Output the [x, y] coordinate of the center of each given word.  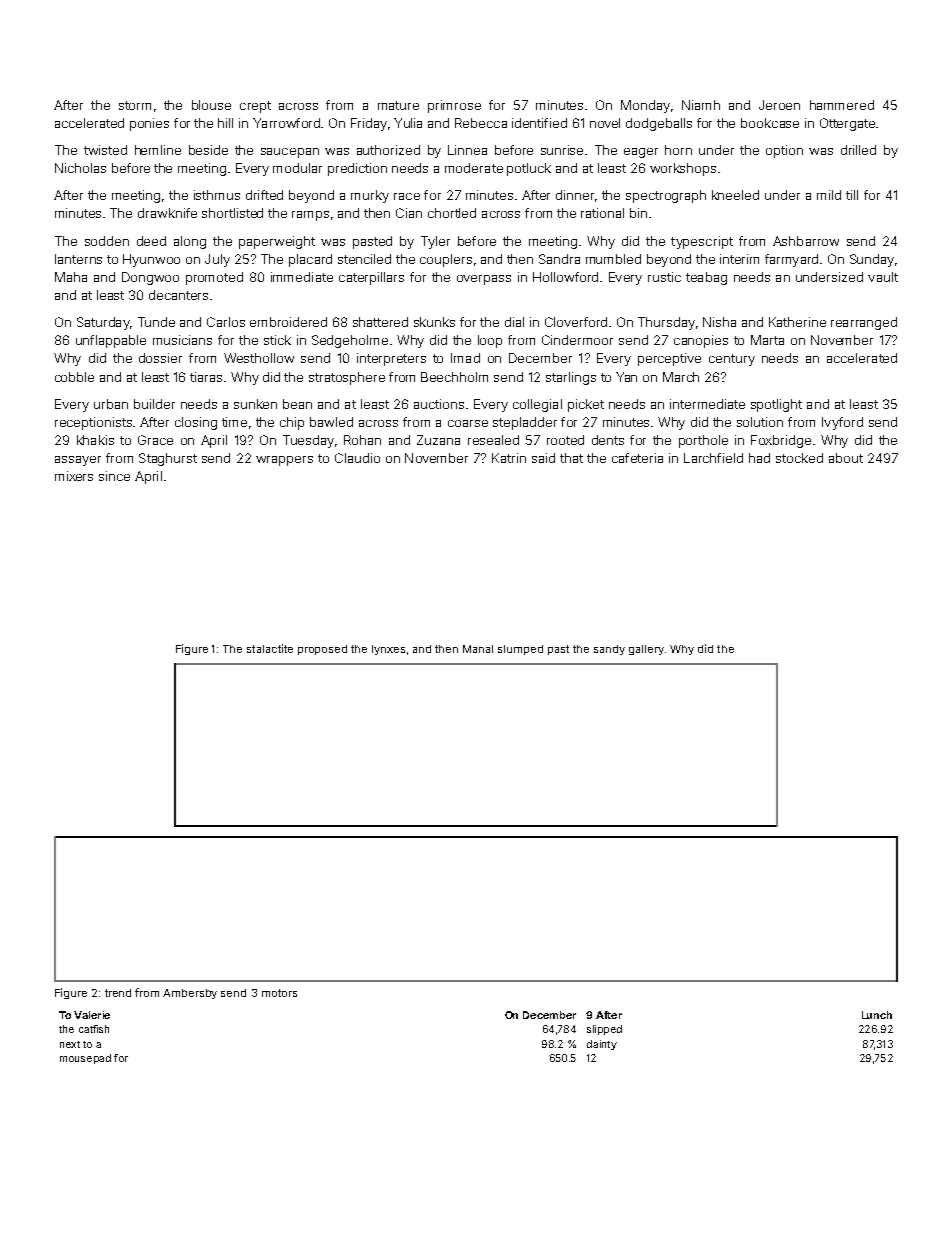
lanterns [78, 259]
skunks [434, 322]
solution [760, 422]
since [114, 476]
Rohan [362, 440]
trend [118, 993]
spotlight [776, 405]
